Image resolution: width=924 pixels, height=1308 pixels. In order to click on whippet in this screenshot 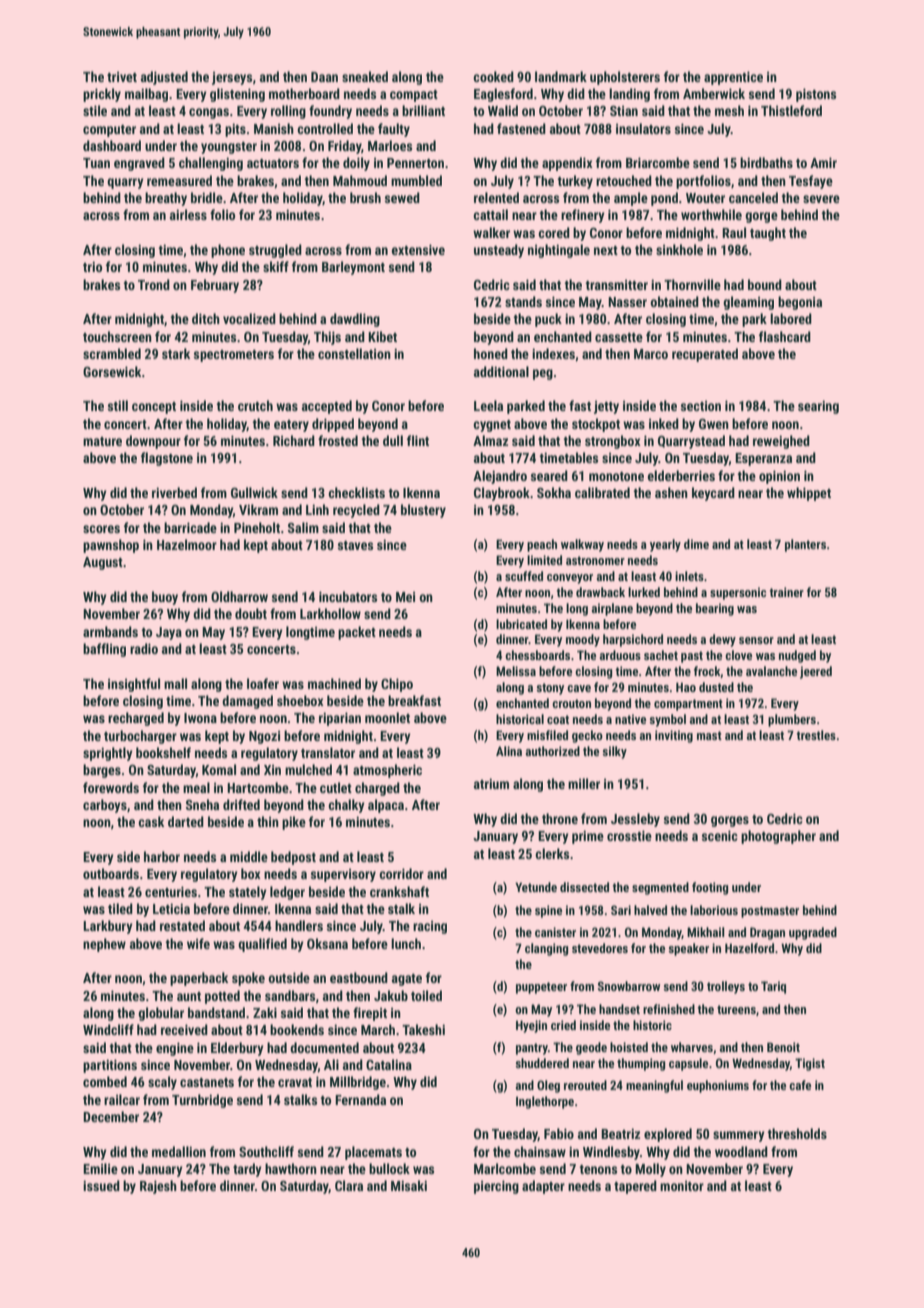, I will do `click(809, 494)`.
